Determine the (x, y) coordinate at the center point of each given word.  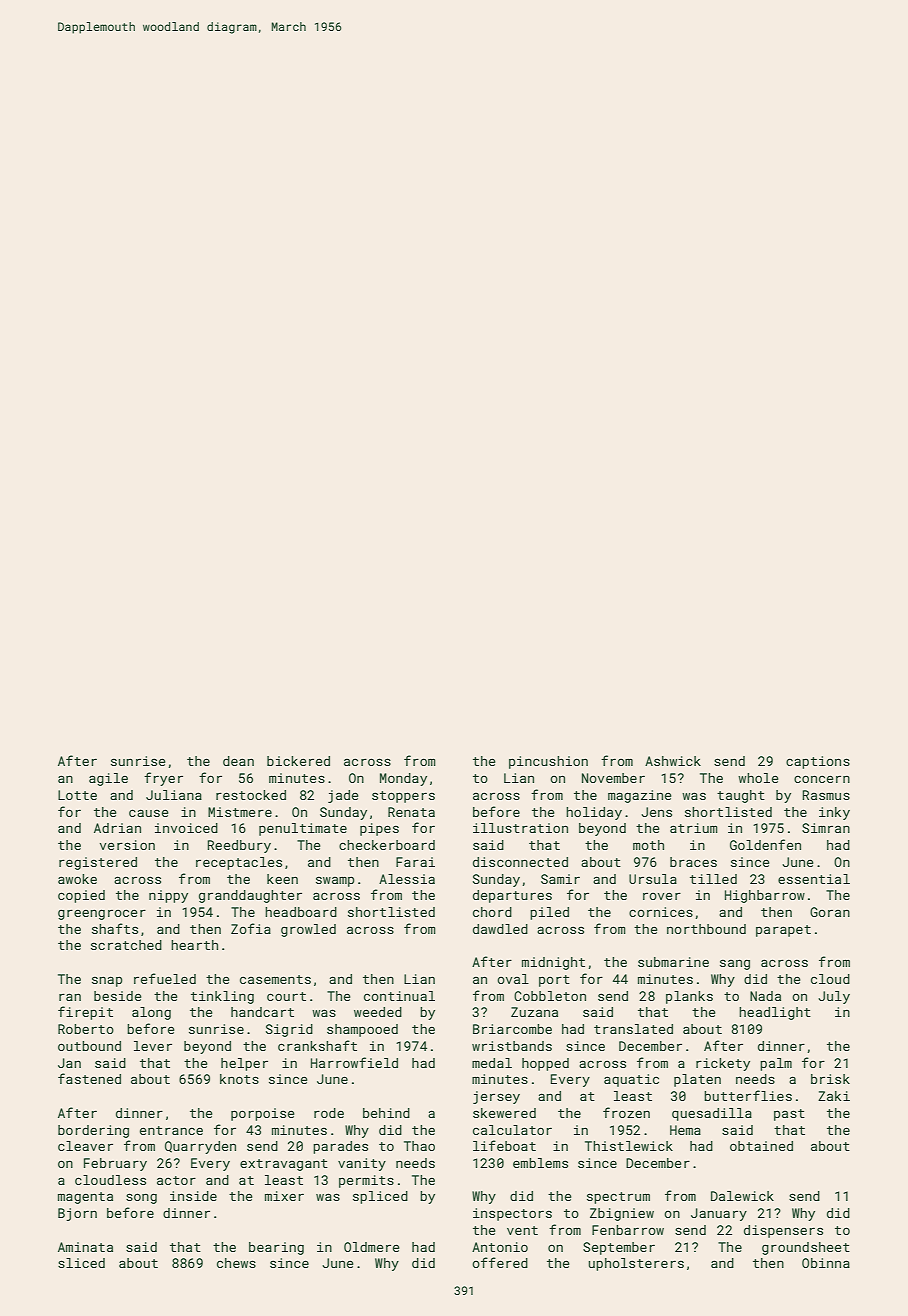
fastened (89, 1078)
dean (238, 761)
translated (633, 1029)
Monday (403, 779)
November (613, 778)
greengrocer (102, 914)
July (834, 997)
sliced (81, 1263)
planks (689, 997)
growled (308, 930)
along (151, 1013)
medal (492, 1063)
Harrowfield (354, 1062)
